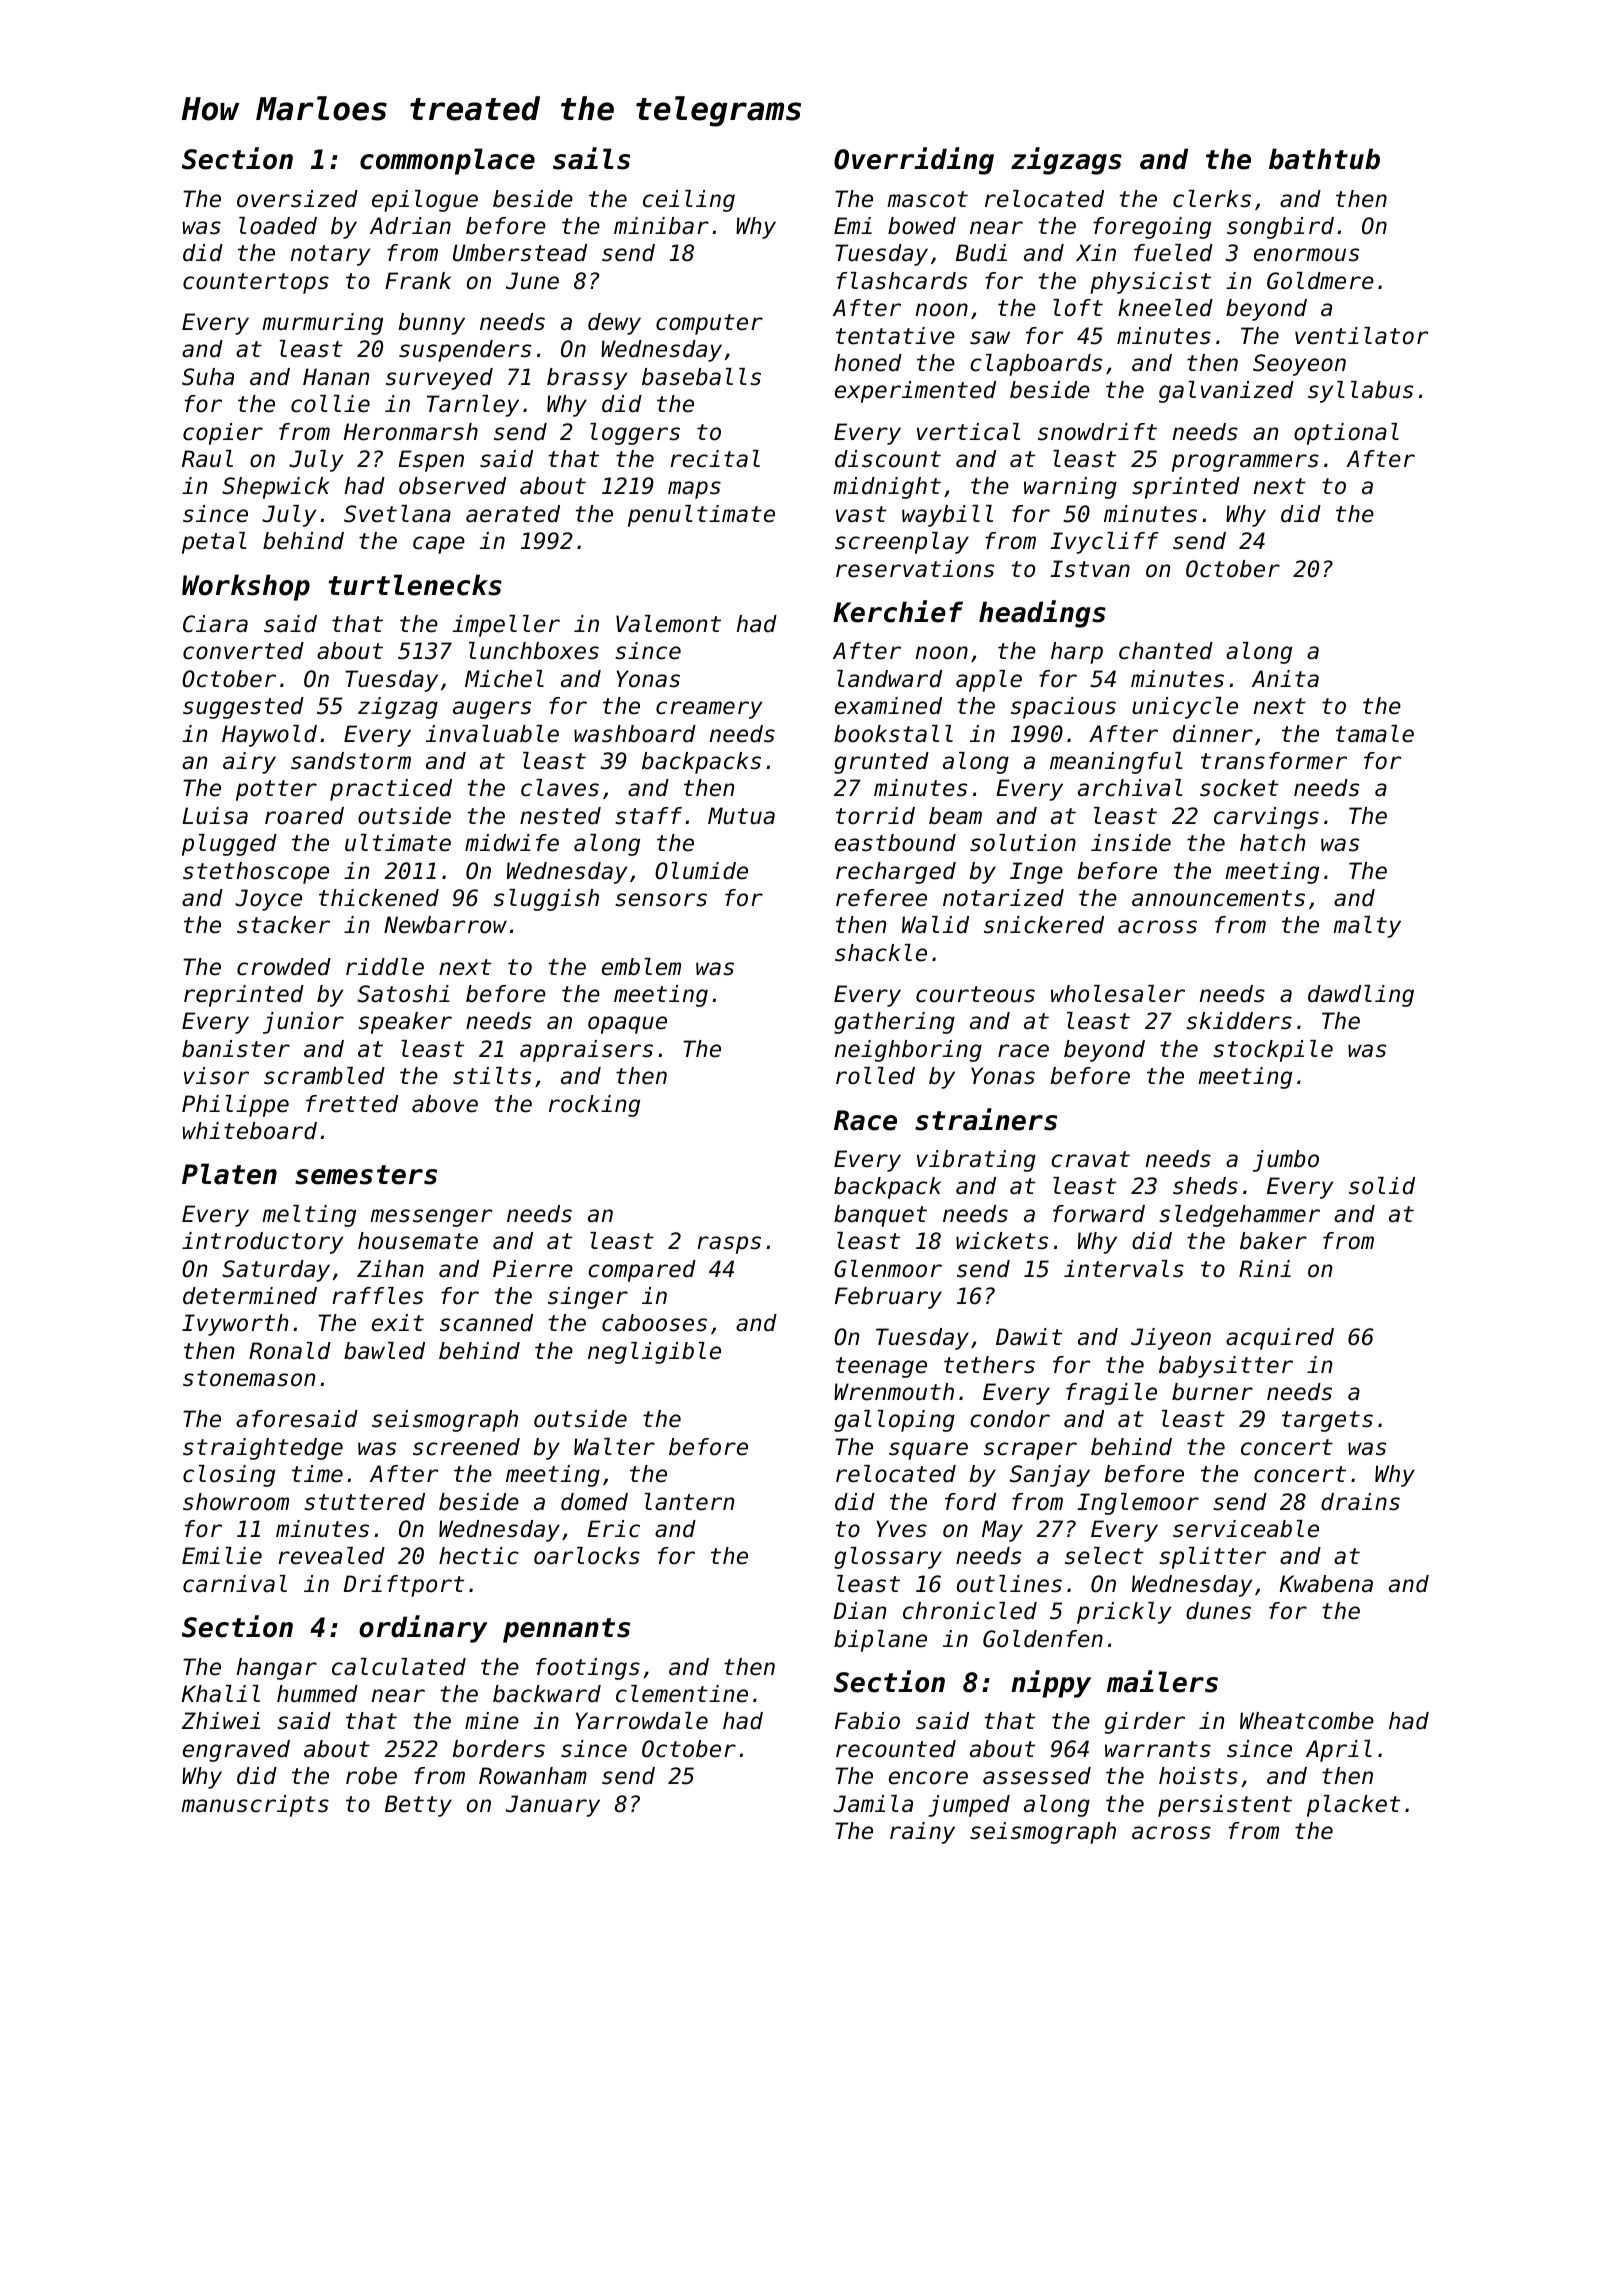  What do you see at coordinates (255, 1806) in the screenshot?
I see `manuscripts` at bounding box center [255, 1806].
